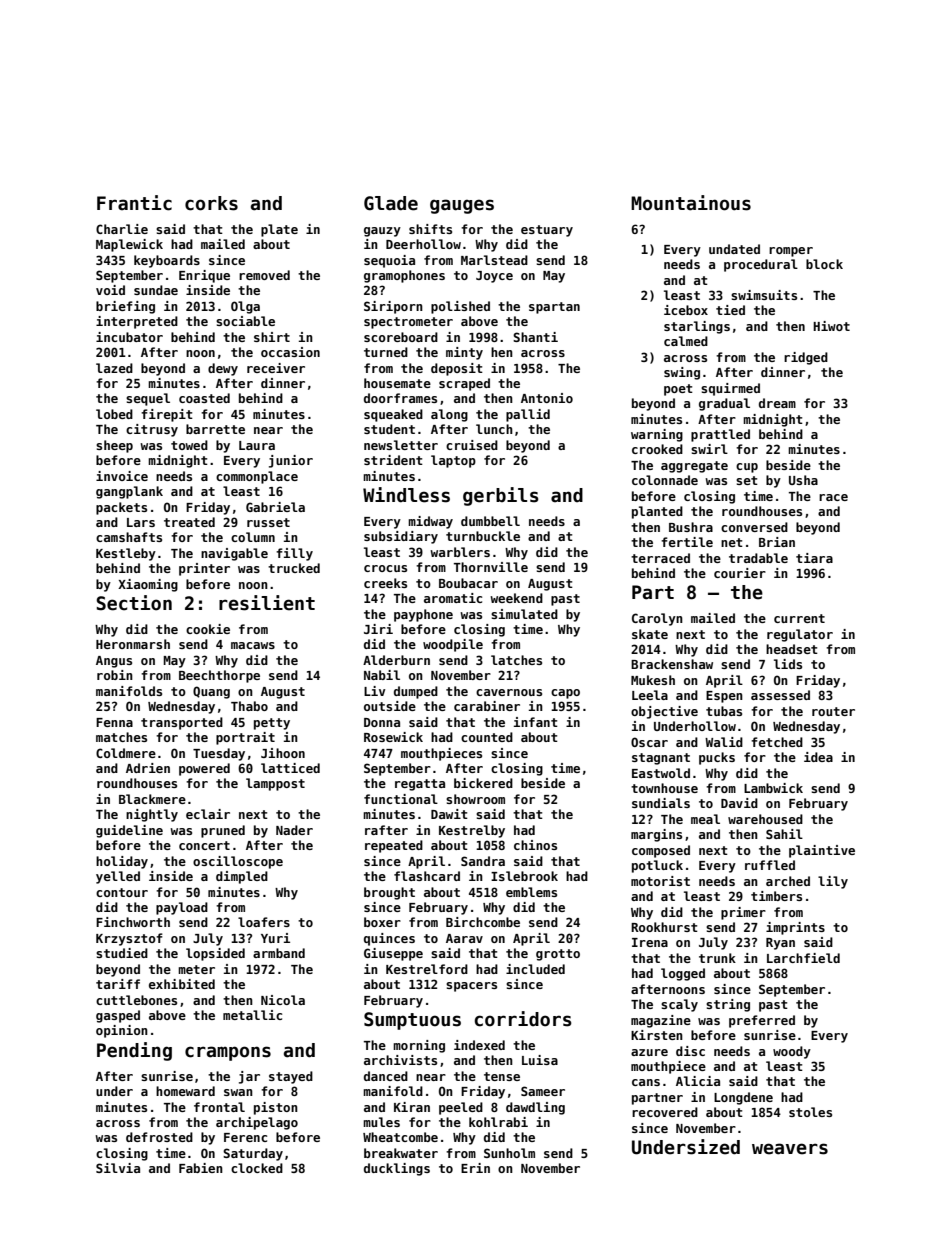  What do you see at coordinates (806, 358) in the document?
I see `ridged` at bounding box center [806, 358].
